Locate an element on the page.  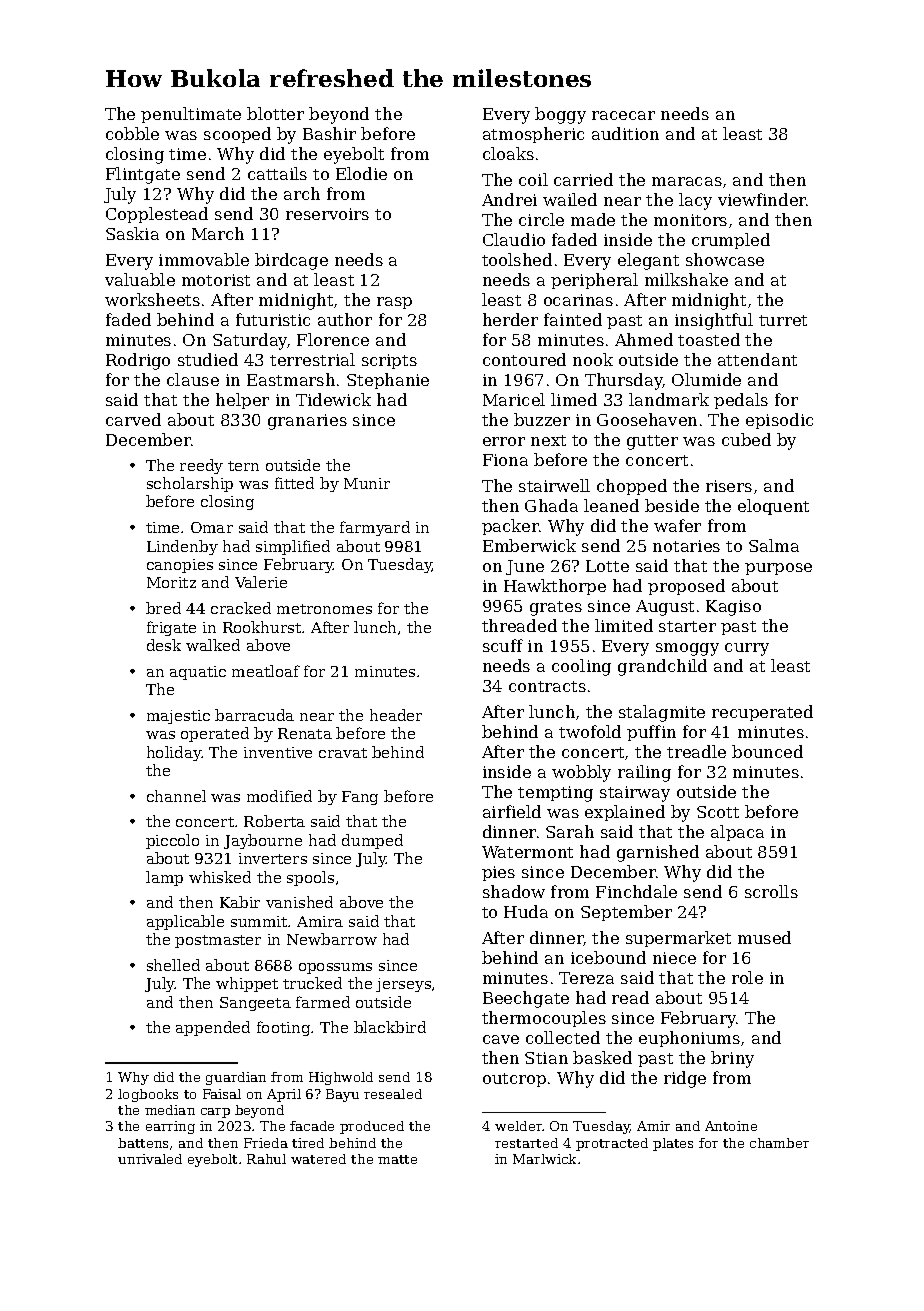
Goosehaven is located at coordinates (647, 419).
